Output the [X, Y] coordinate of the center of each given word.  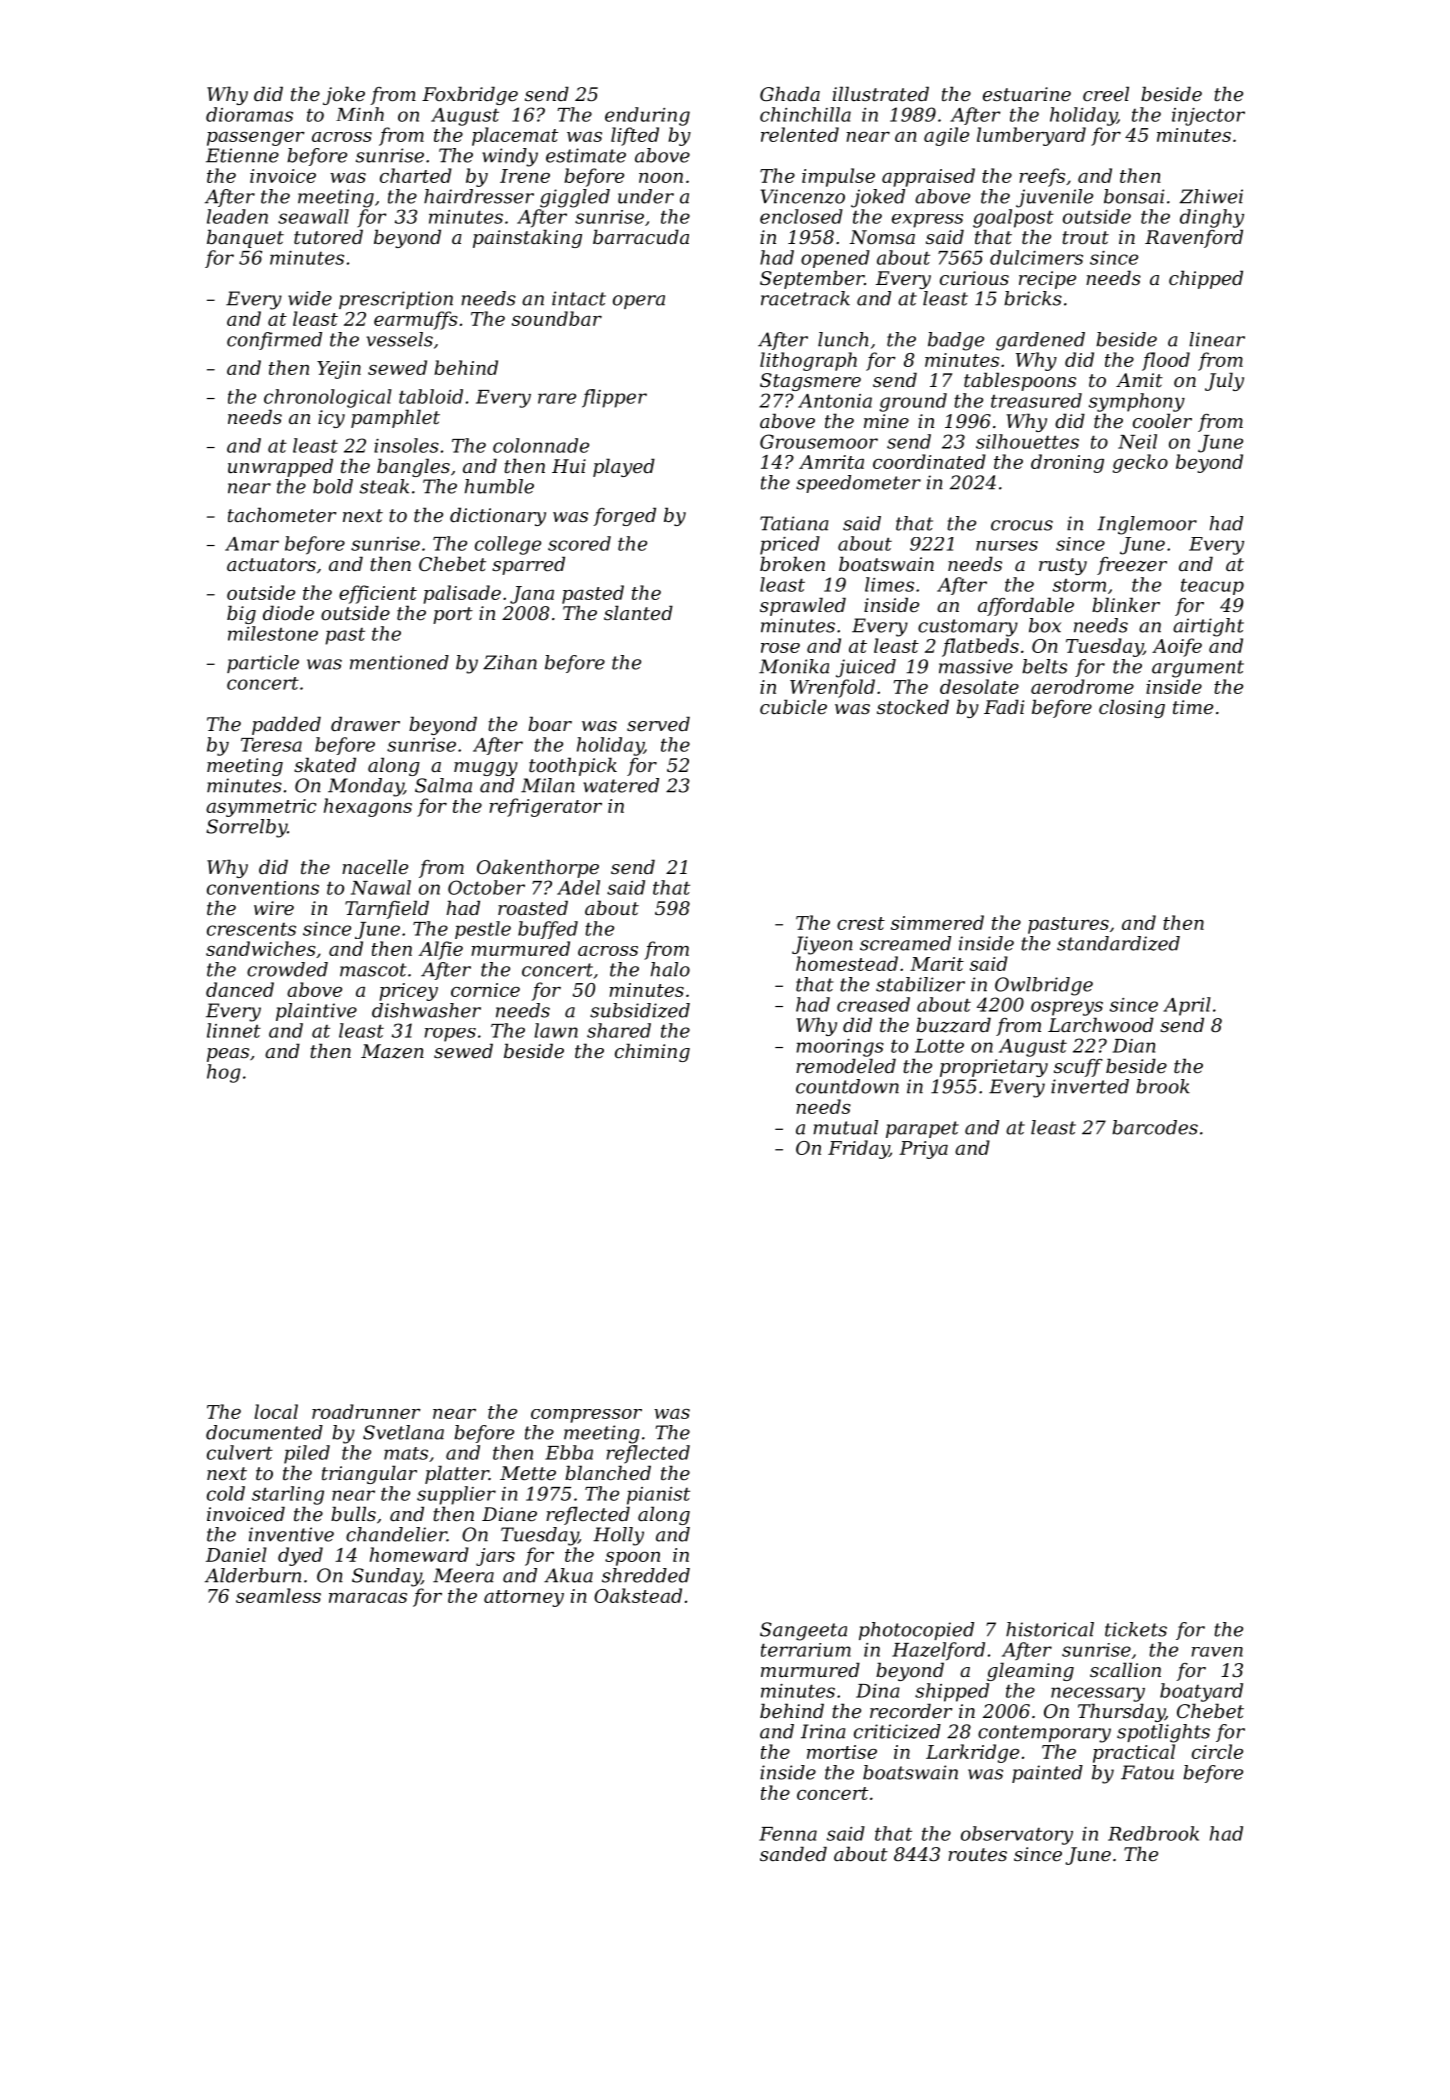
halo [670, 969]
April [1187, 1006]
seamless [278, 1595]
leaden [237, 216]
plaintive [316, 1012]
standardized [1118, 943]
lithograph [808, 361]
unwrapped [280, 467]
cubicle [793, 706]
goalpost [1013, 218]
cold [226, 1493]
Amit [1139, 380]
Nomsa [882, 237]
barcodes [1155, 1127]
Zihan [510, 662]
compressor [586, 1416]
